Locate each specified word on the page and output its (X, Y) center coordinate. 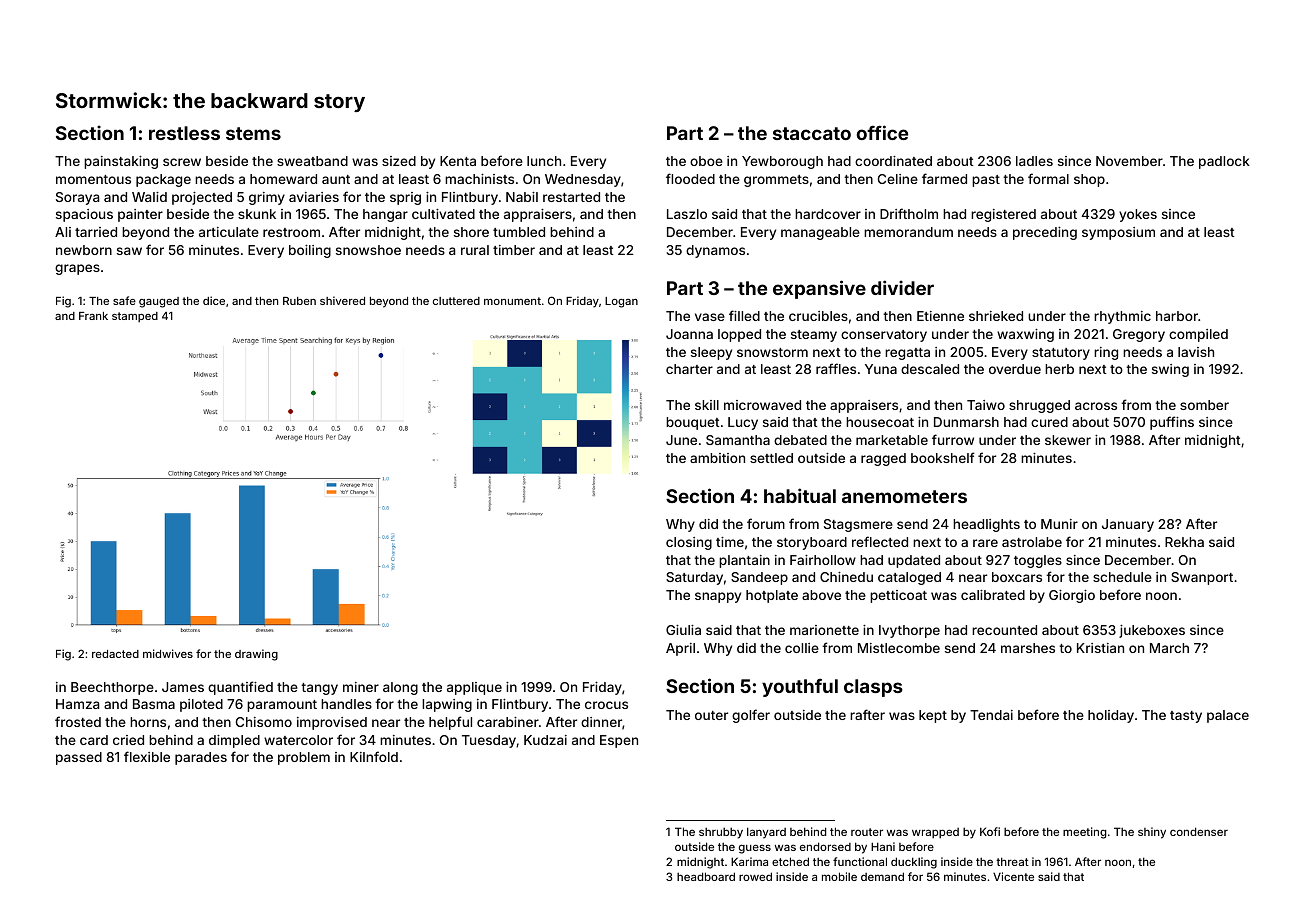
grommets (776, 181)
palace (1228, 716)
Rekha (1184, 542)
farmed (944, 178)
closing (689, 543)
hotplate (772, 596)
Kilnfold (374, 756)
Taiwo (986, 405)
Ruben (299, 301)
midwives (168, 653)
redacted (115, 654)
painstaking (121, 162)
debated (800, 440)
